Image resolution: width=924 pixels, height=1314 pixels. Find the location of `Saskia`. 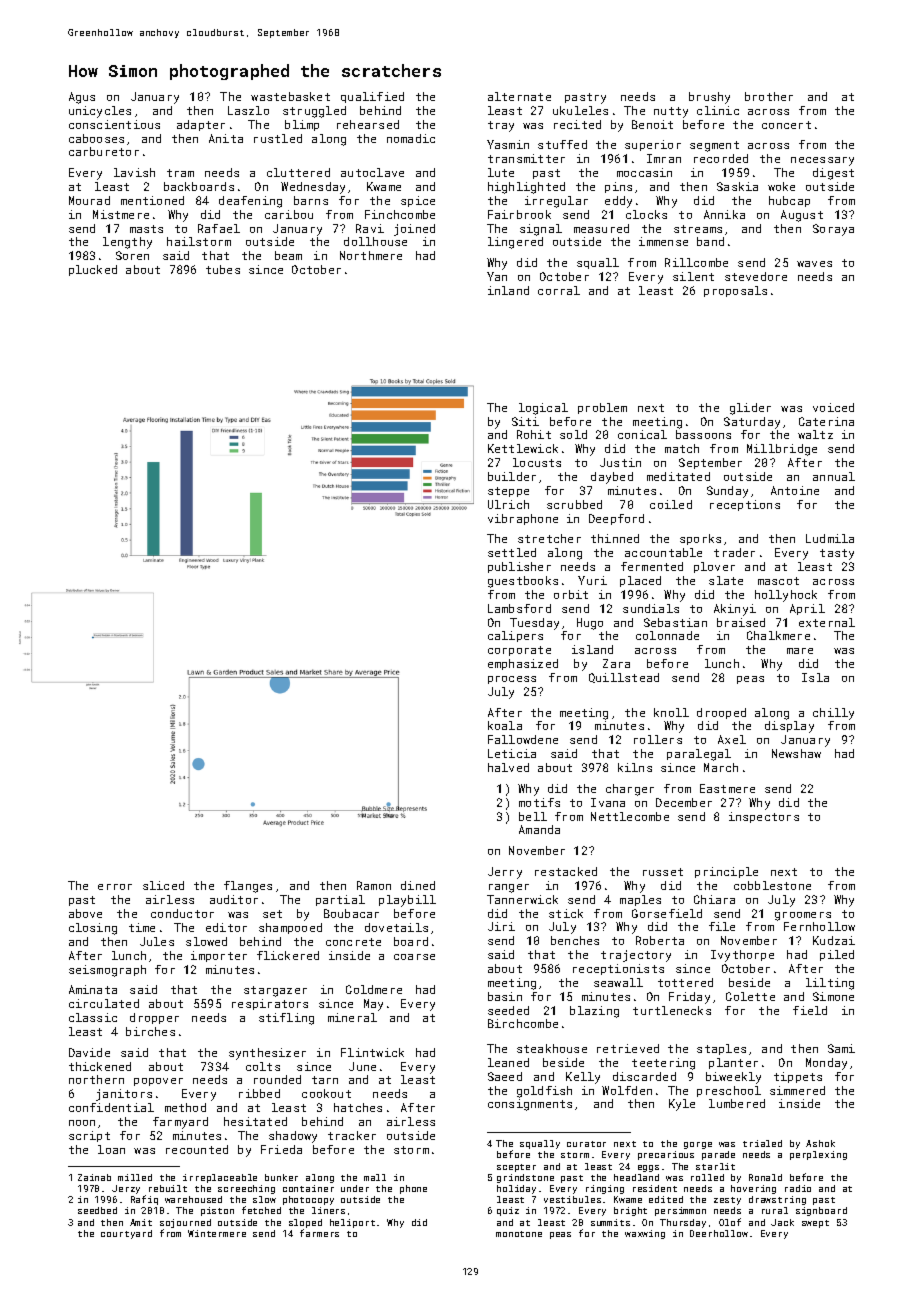

Saskia is located at coordinates (737, 186).
